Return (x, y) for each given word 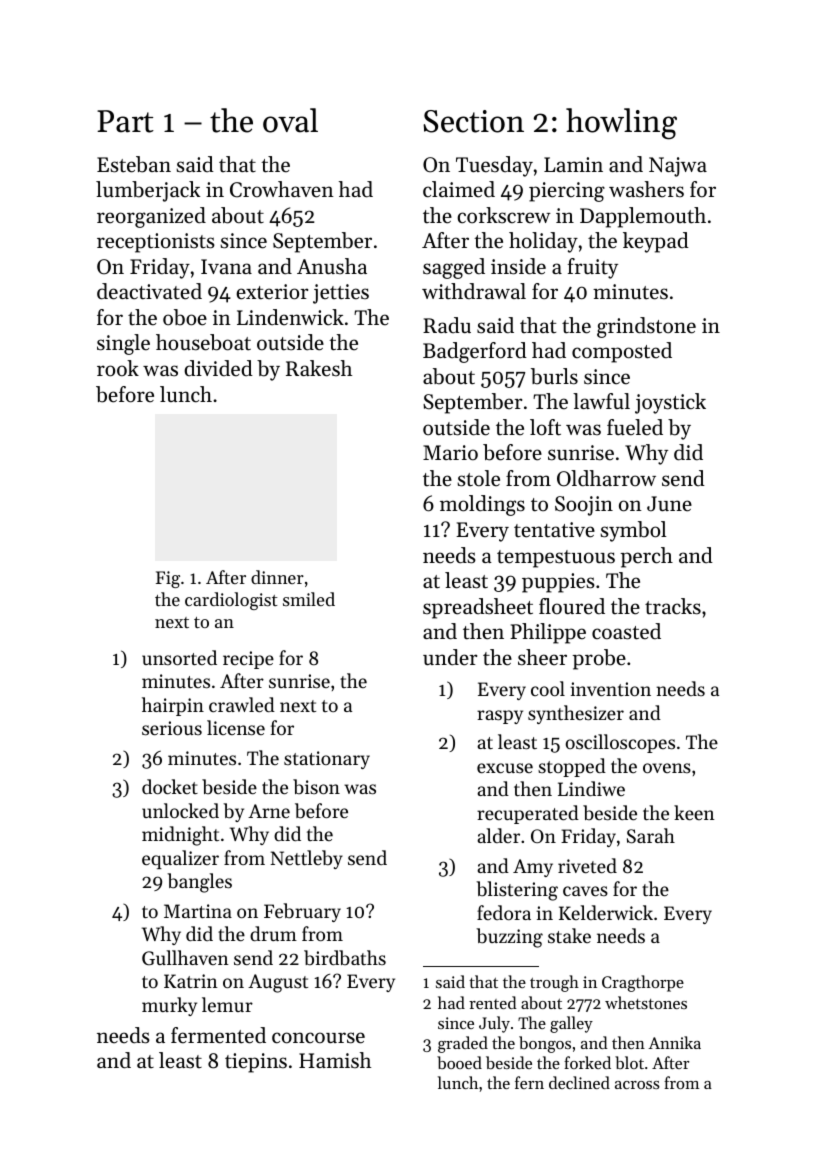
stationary (327, 760)
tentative (554, 530)
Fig (168, 579)
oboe (185, 317)
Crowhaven (282, 189)
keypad (656, 242)
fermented (218, 1035)
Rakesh (319, 368)
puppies (558, 583)
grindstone (646, 327)
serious (172, 728)
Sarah (651, 836)
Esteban (134, 164)
